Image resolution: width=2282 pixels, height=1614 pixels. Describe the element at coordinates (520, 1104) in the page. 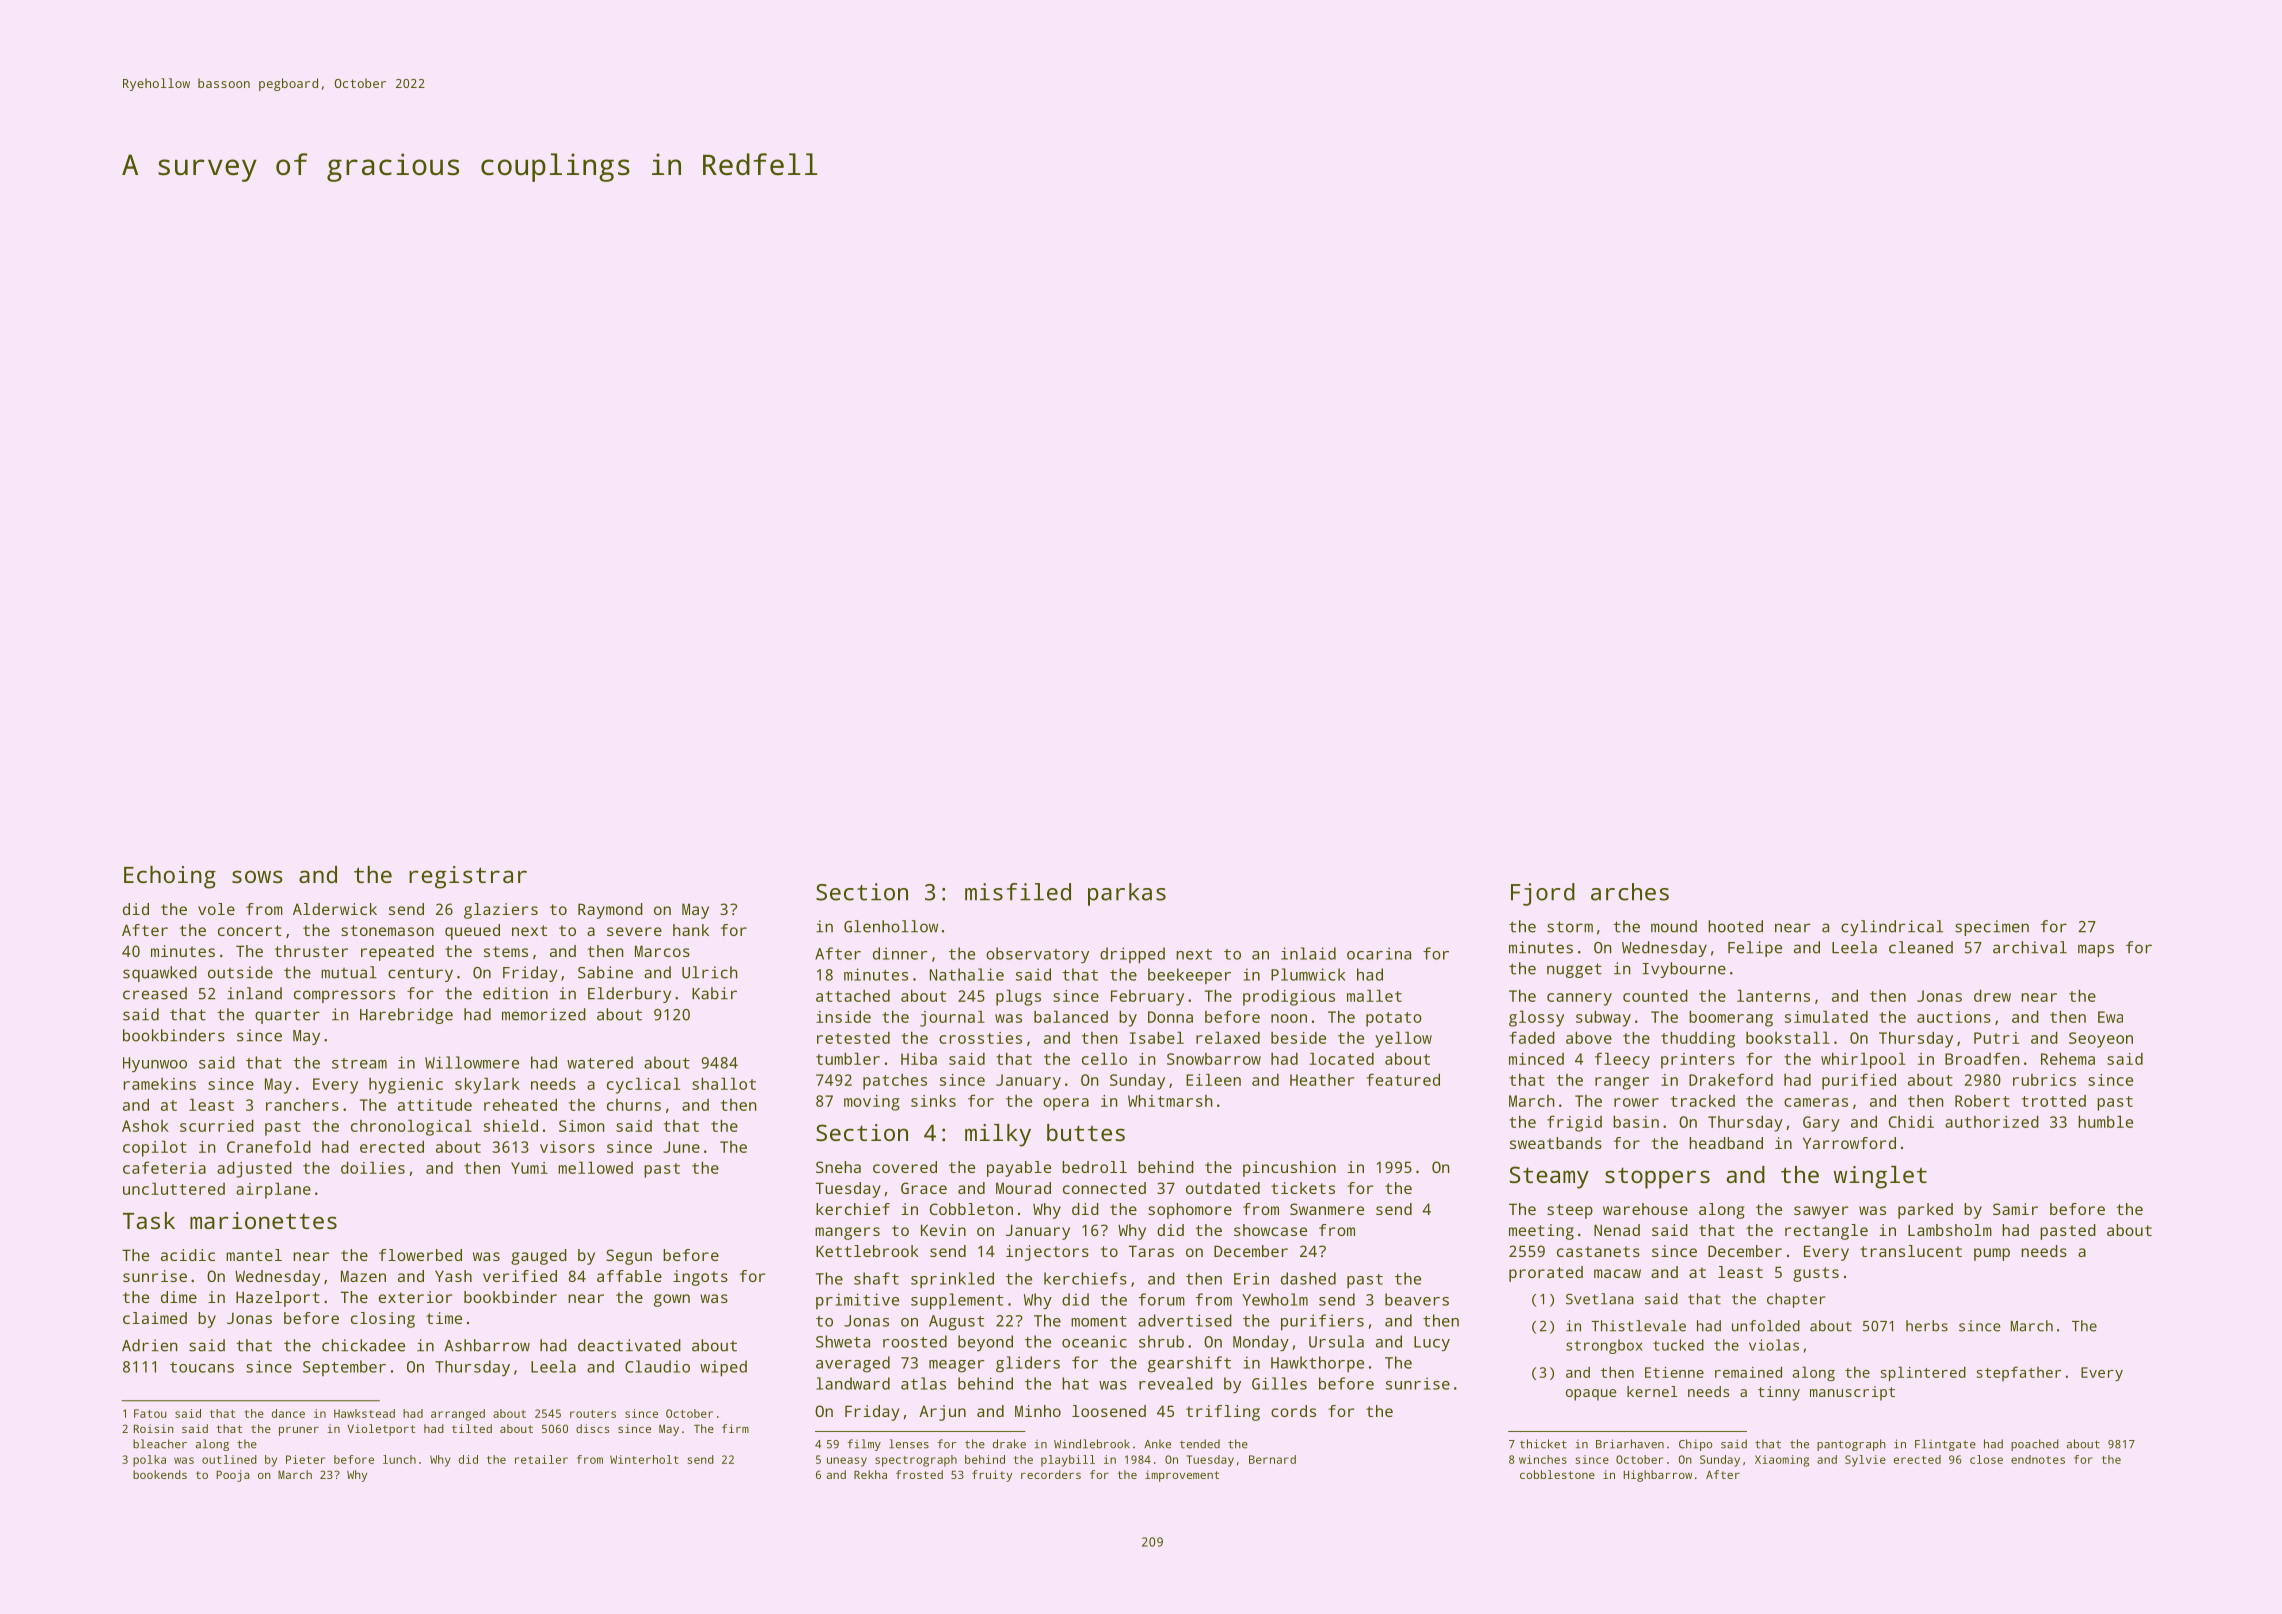

I see `reheated` at that location.
